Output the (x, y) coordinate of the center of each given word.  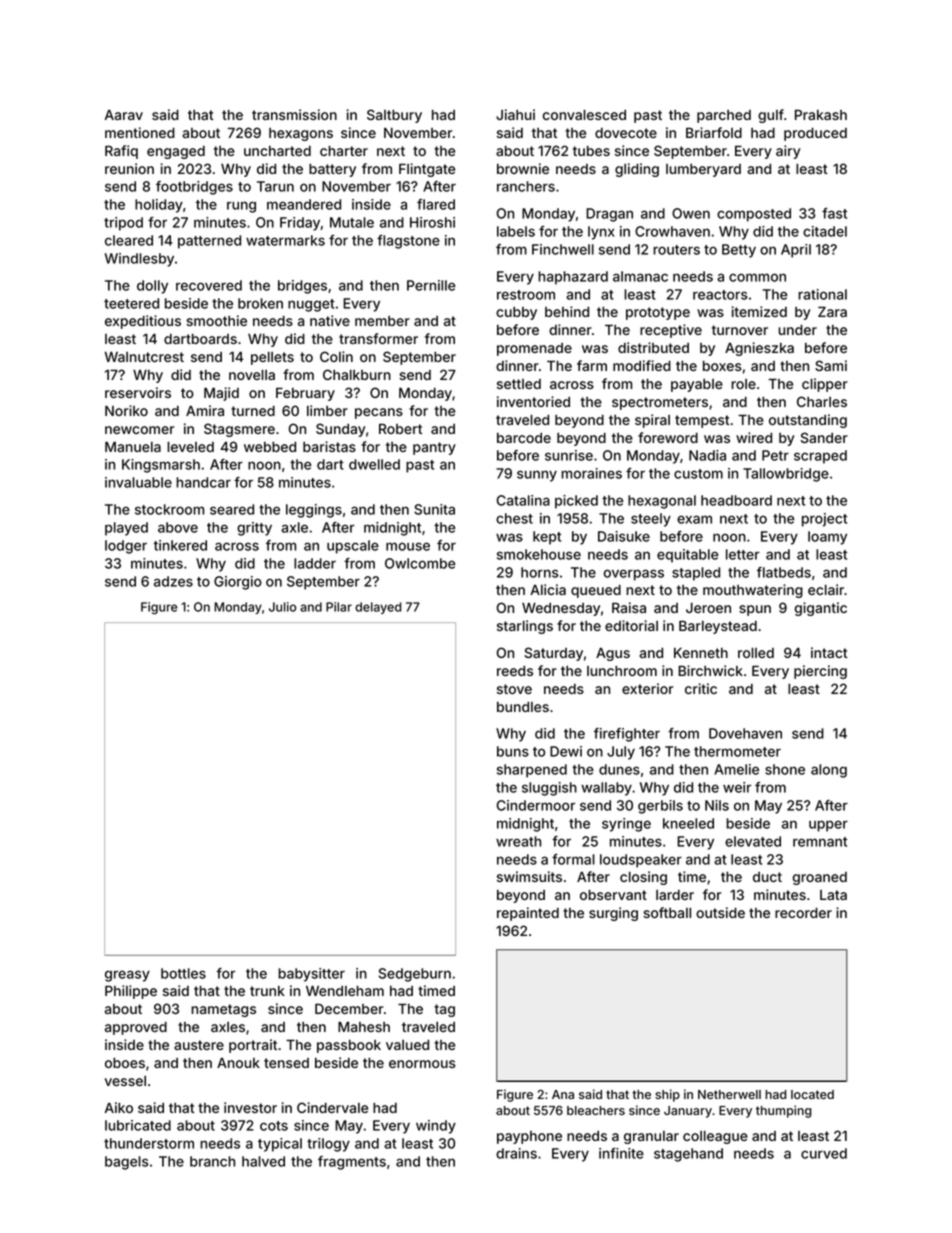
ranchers (526, 186)
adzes (173, 581)
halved (263, 1161)
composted (754, 215)
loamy (827, 538)
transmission (294, 114)
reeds (515, 671)
